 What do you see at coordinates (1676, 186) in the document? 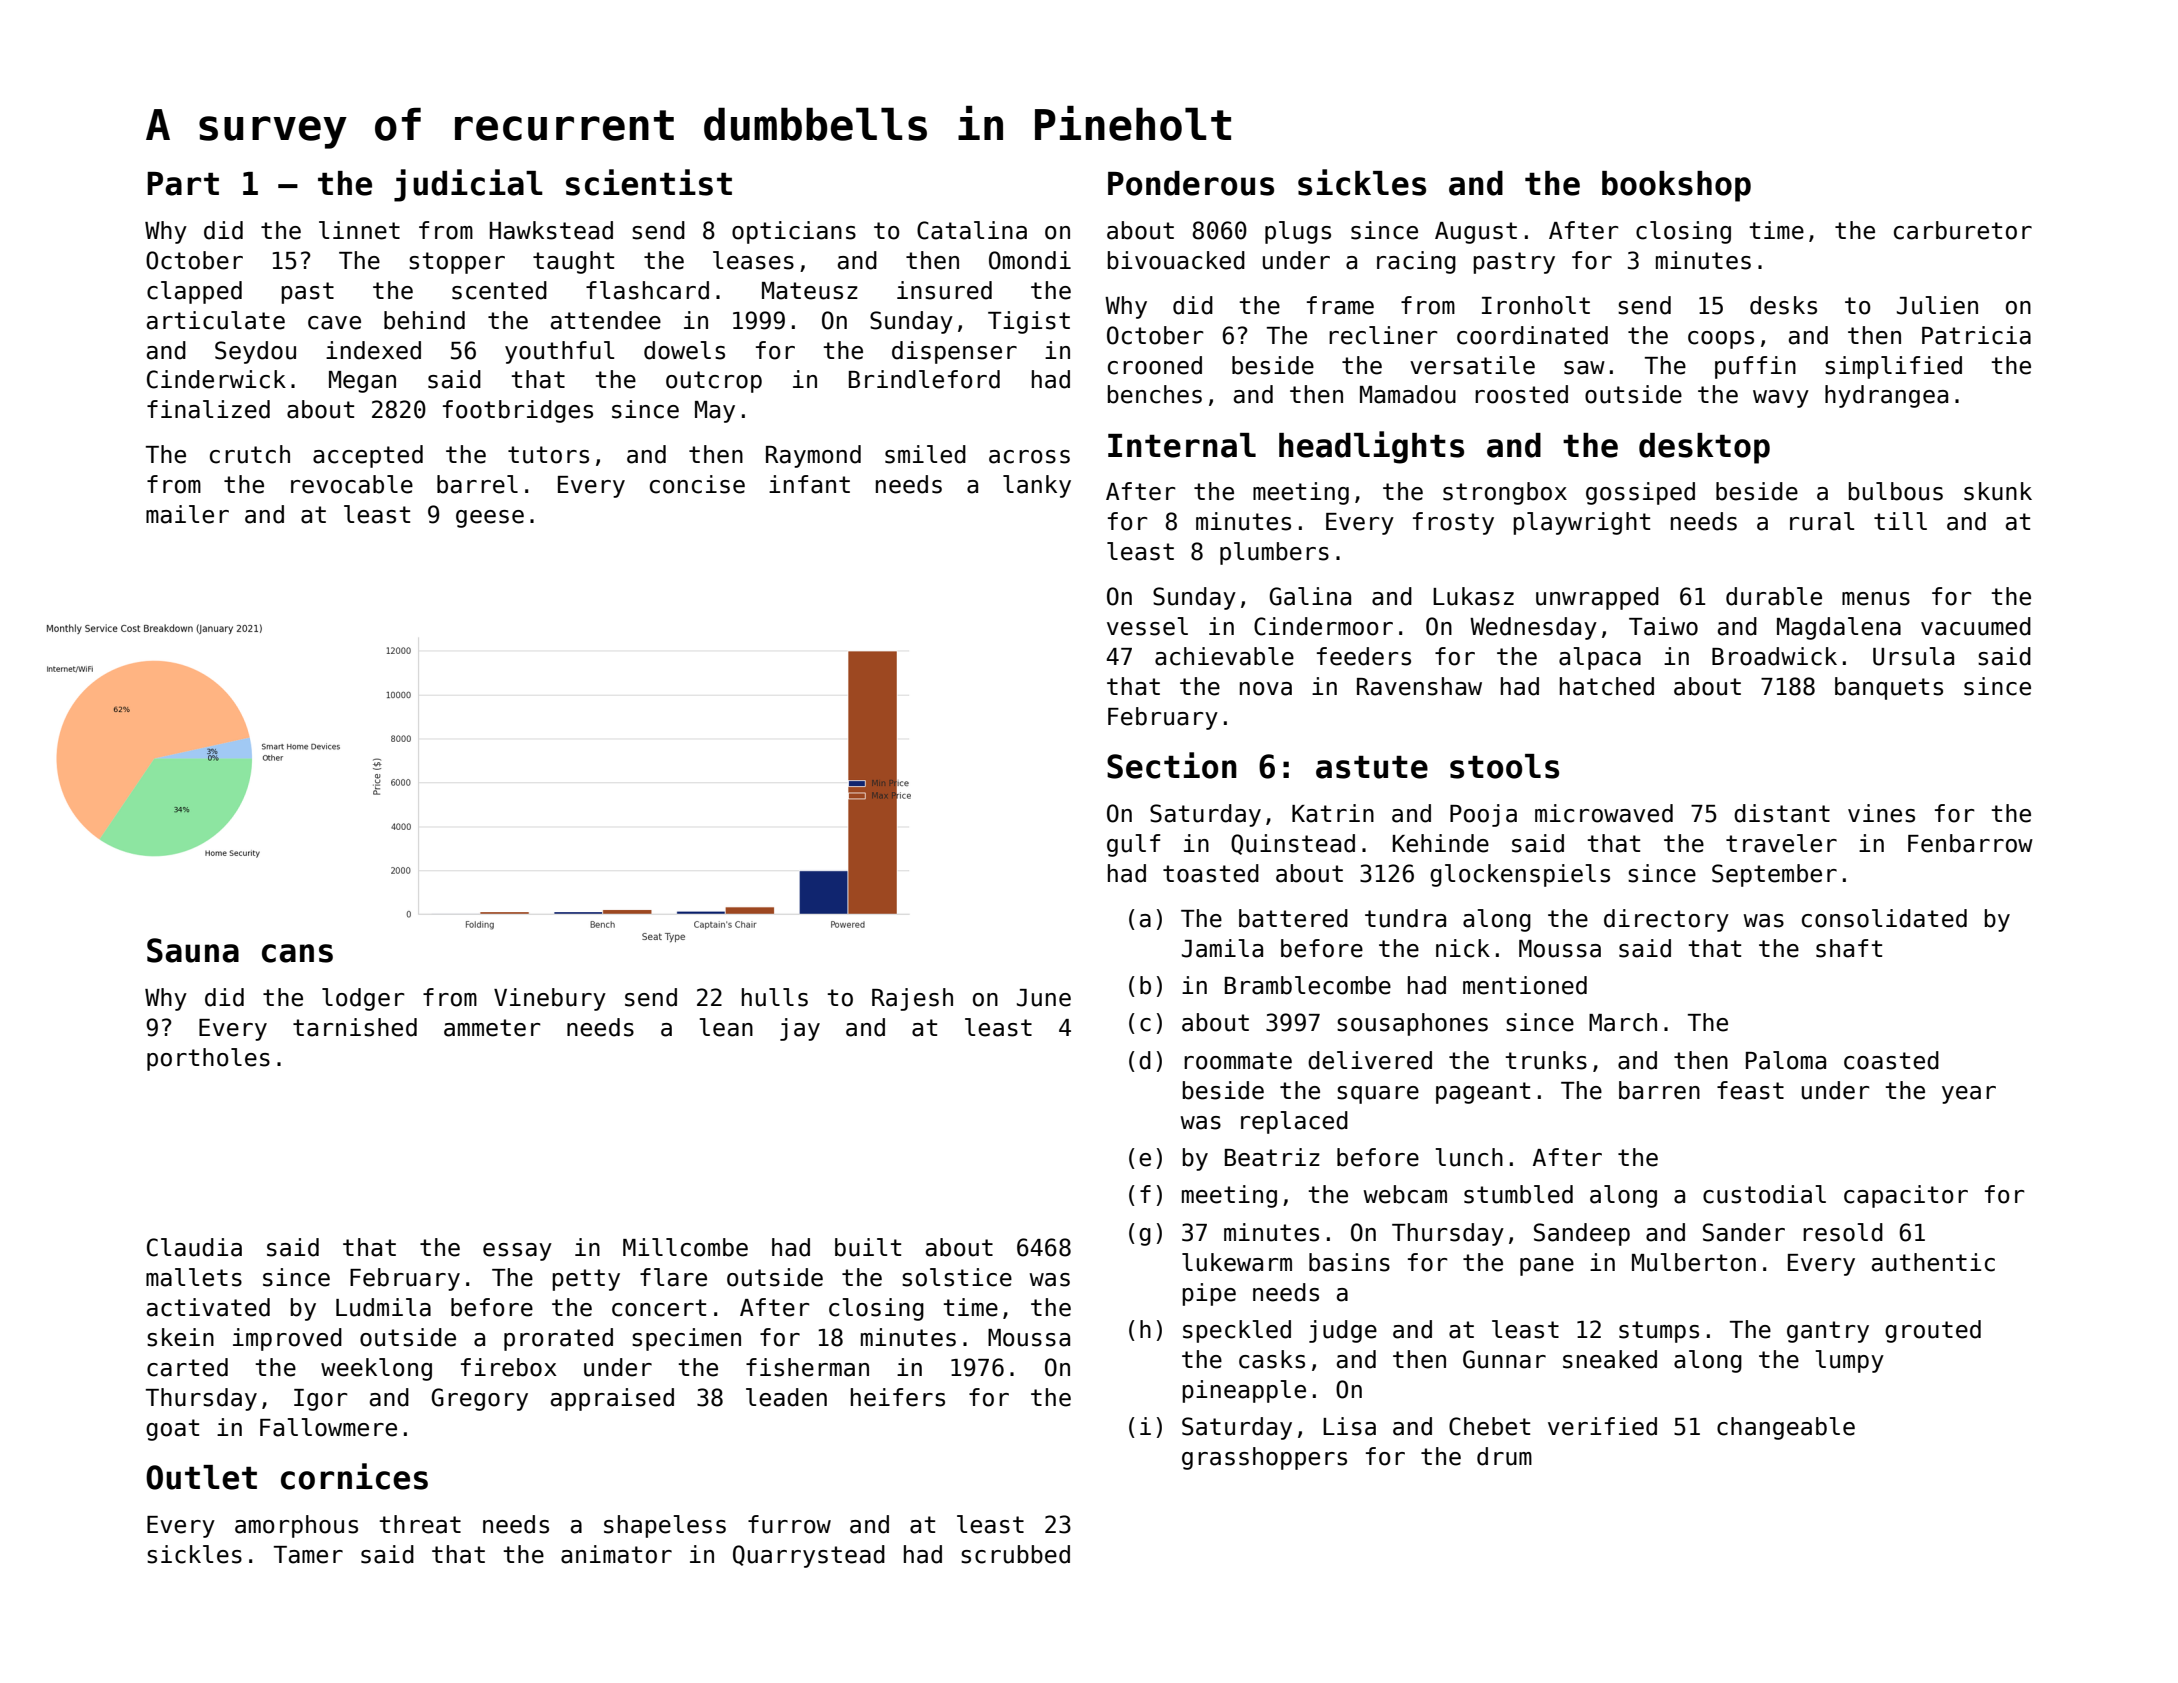
I see `bookshop` at bounding box center [1676, 186].
